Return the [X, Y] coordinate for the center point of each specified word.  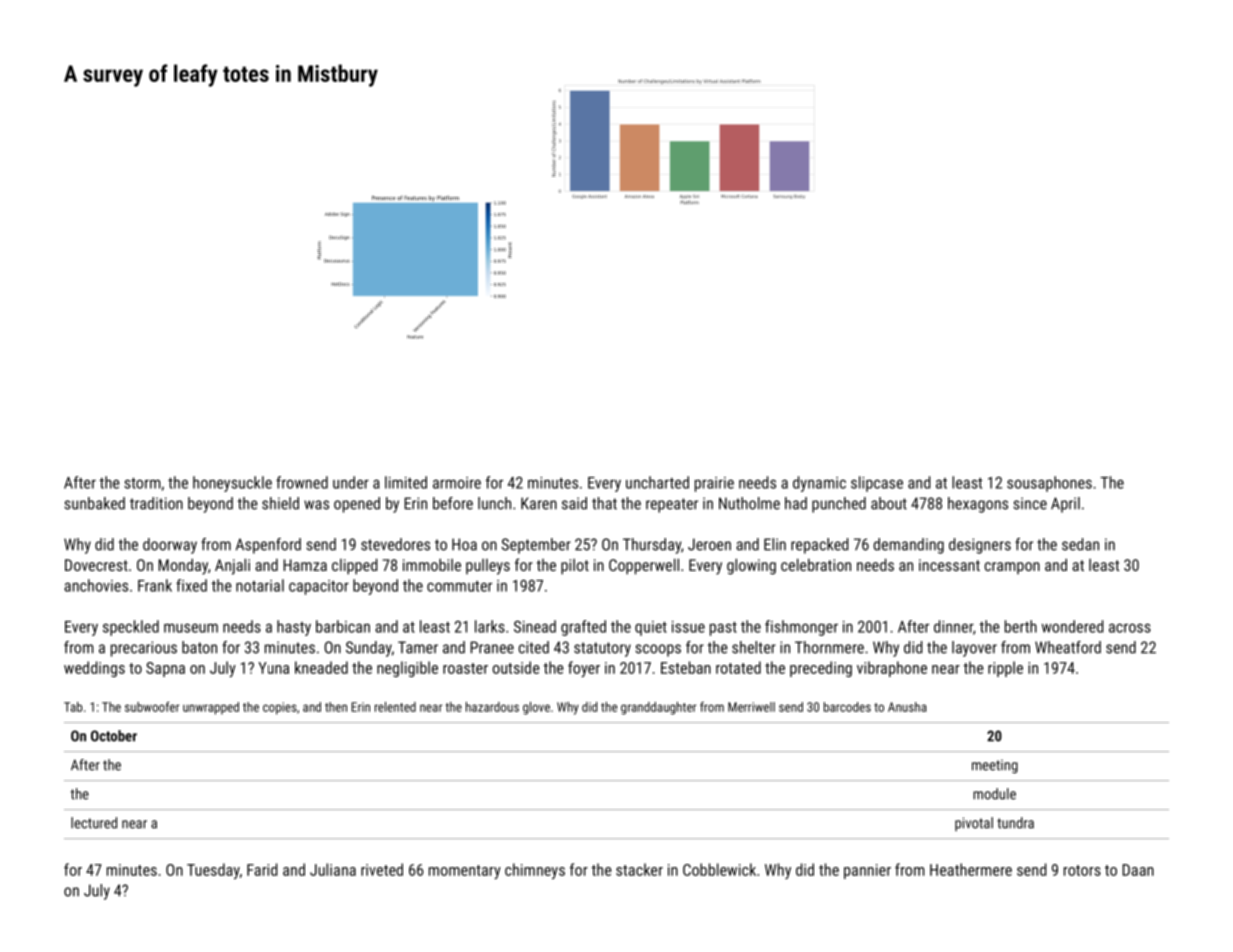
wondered [1072, 626]
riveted [382, 869]
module [994, 794]
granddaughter [658, 708]
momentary [465, 872]
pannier [867, 871]
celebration [816, 564]
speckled [131, 628]
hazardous [492, 707]
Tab [73, 707]
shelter [754, 647]
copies [280, 708]
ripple [1005, 669]
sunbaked [94, 503]
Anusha [907, 707]
